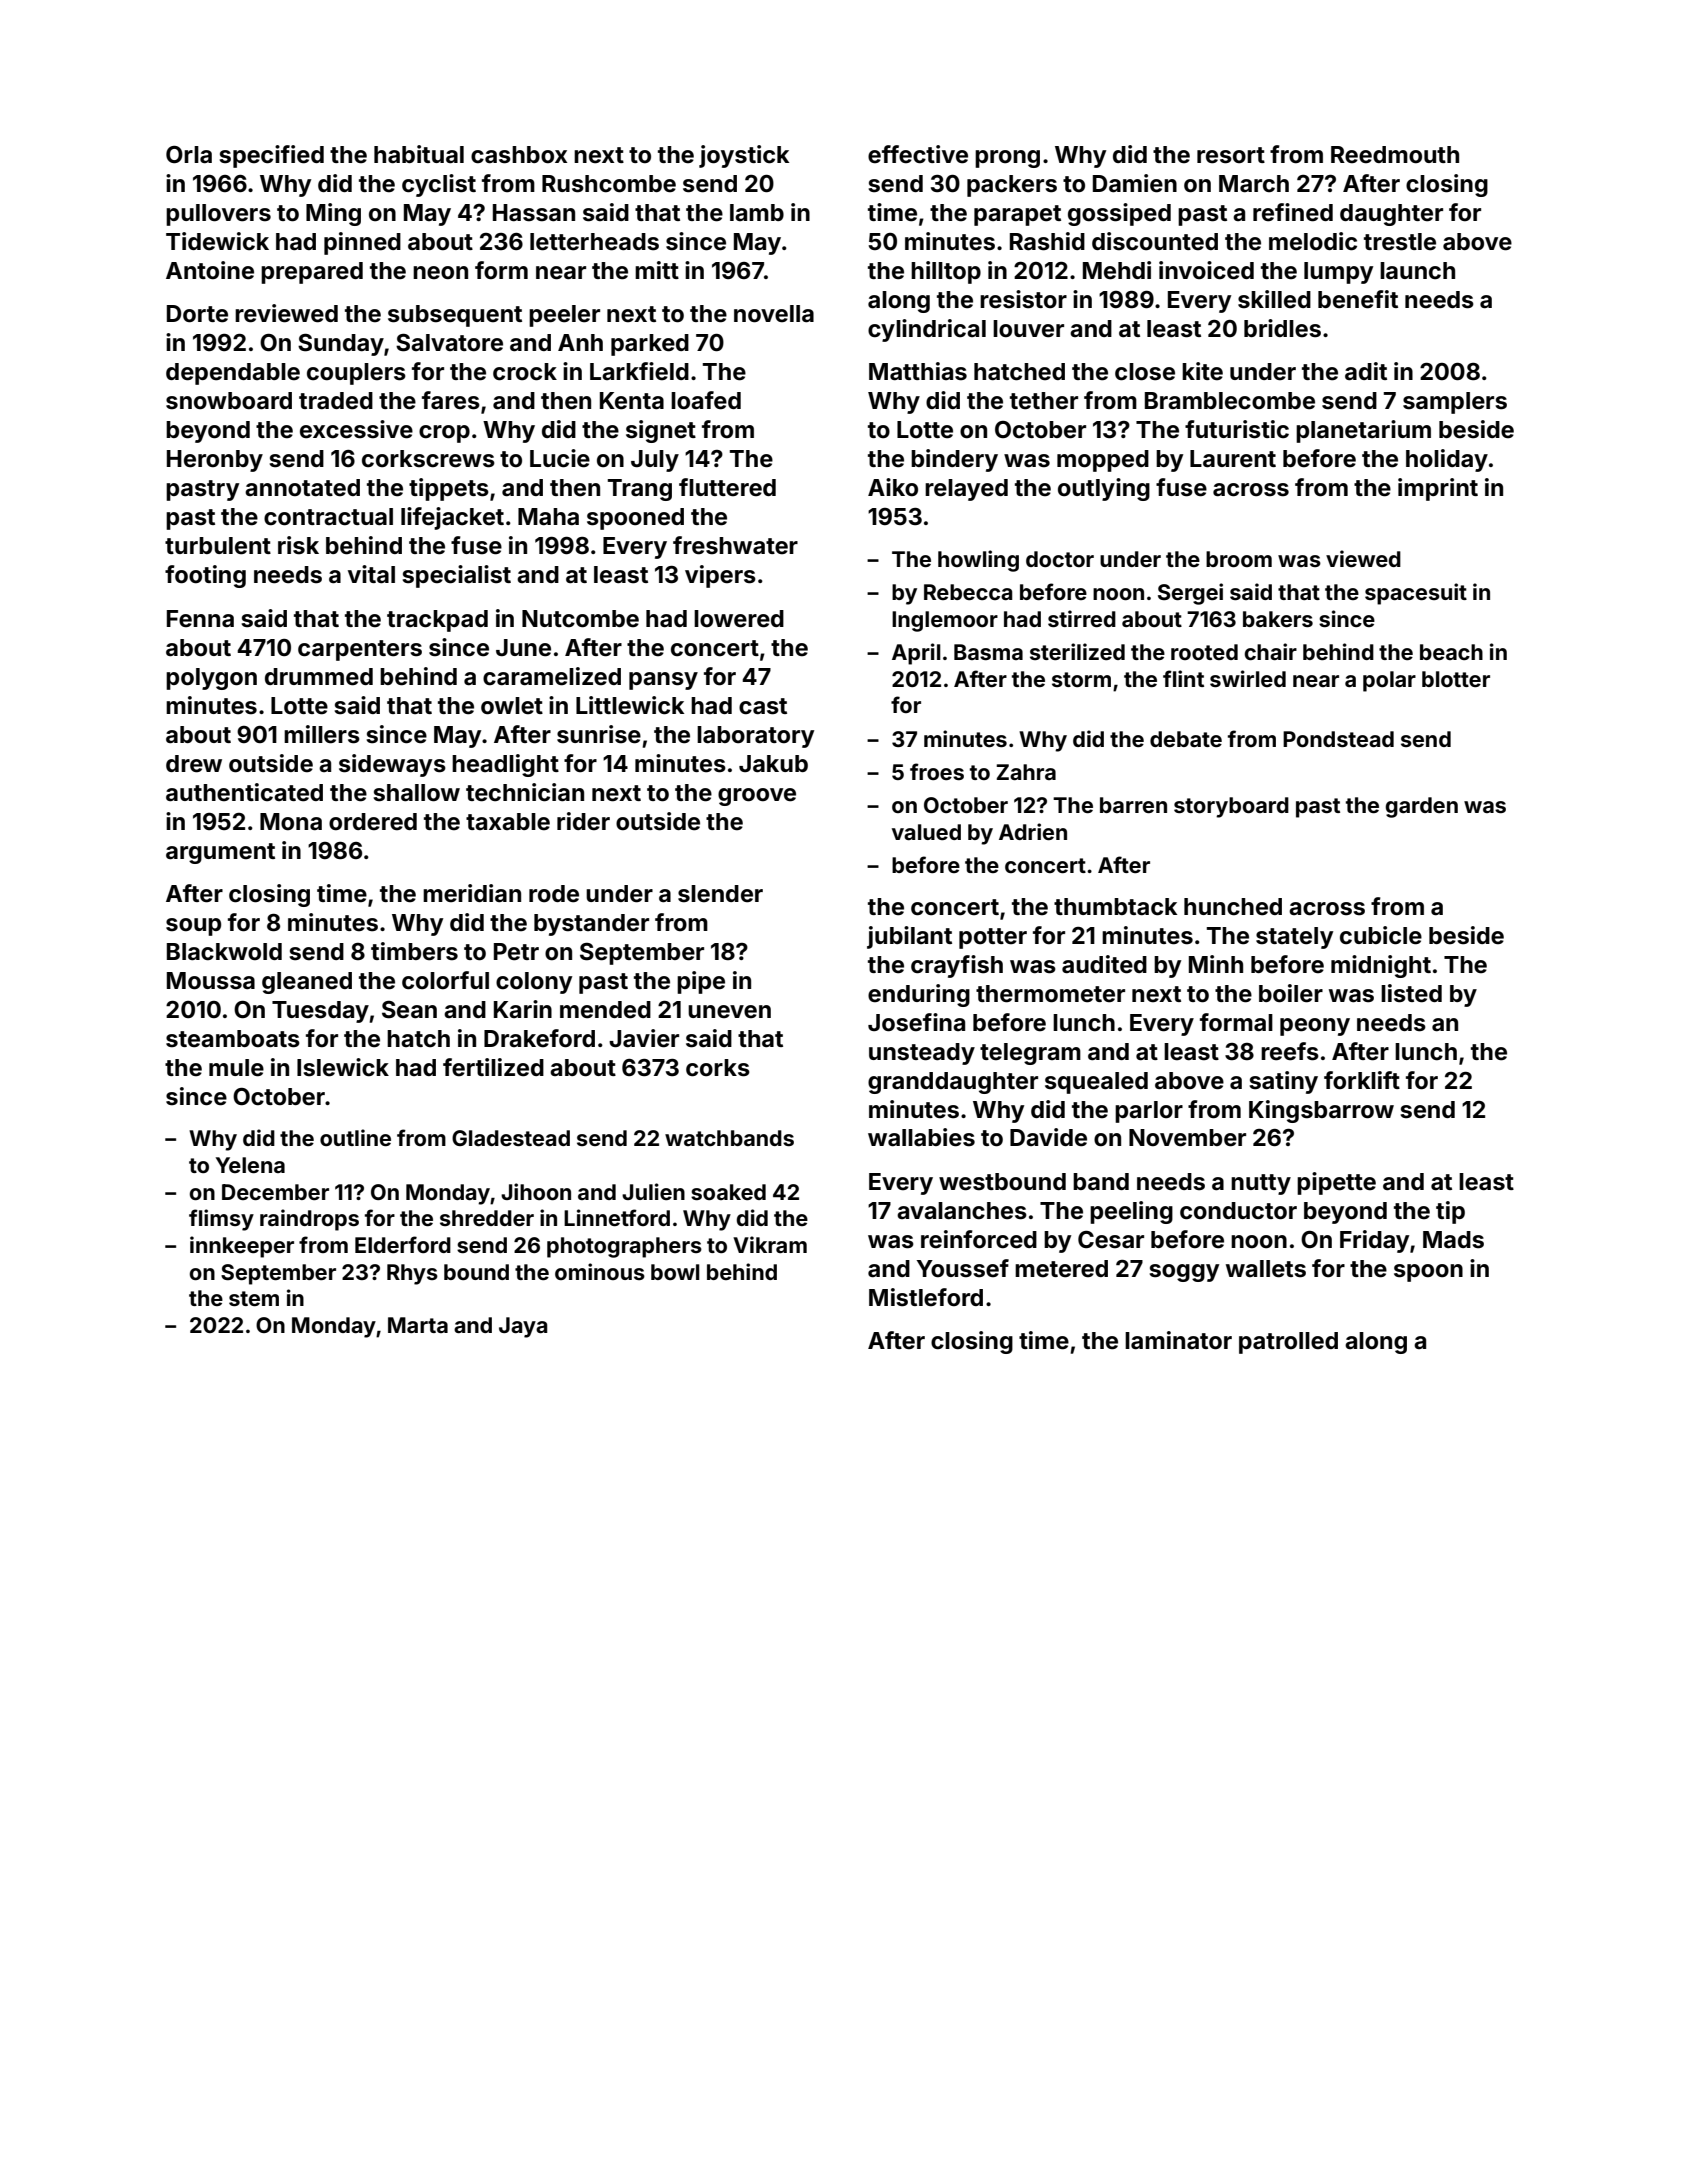 The image size is (1683, 2178). Describe the element at coordinates (254, 1298) in the image. I see `stem` at that location.
